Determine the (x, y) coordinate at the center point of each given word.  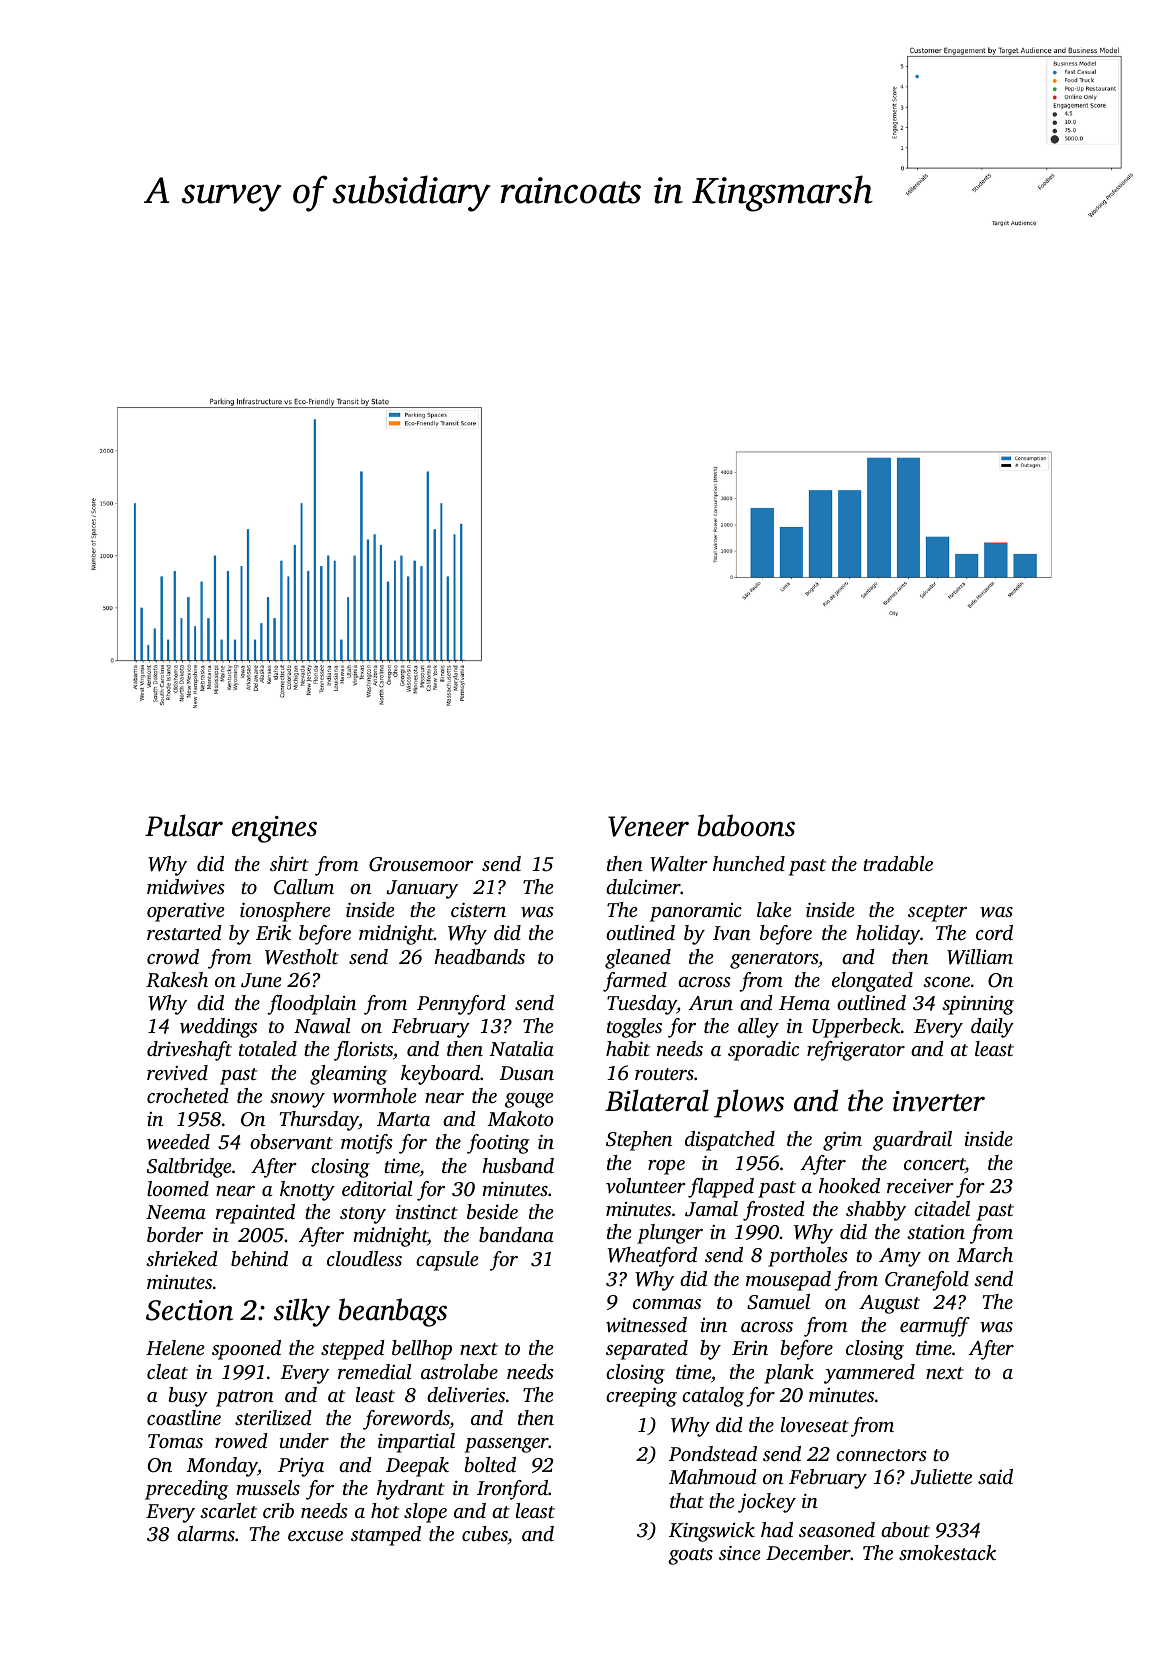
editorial (377, 1188)
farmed (635, 982)
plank (789, 1374)
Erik (273, 932)
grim (842, 1141)
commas (667, 1304)
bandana (516, 1234)
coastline (184, 1417)
